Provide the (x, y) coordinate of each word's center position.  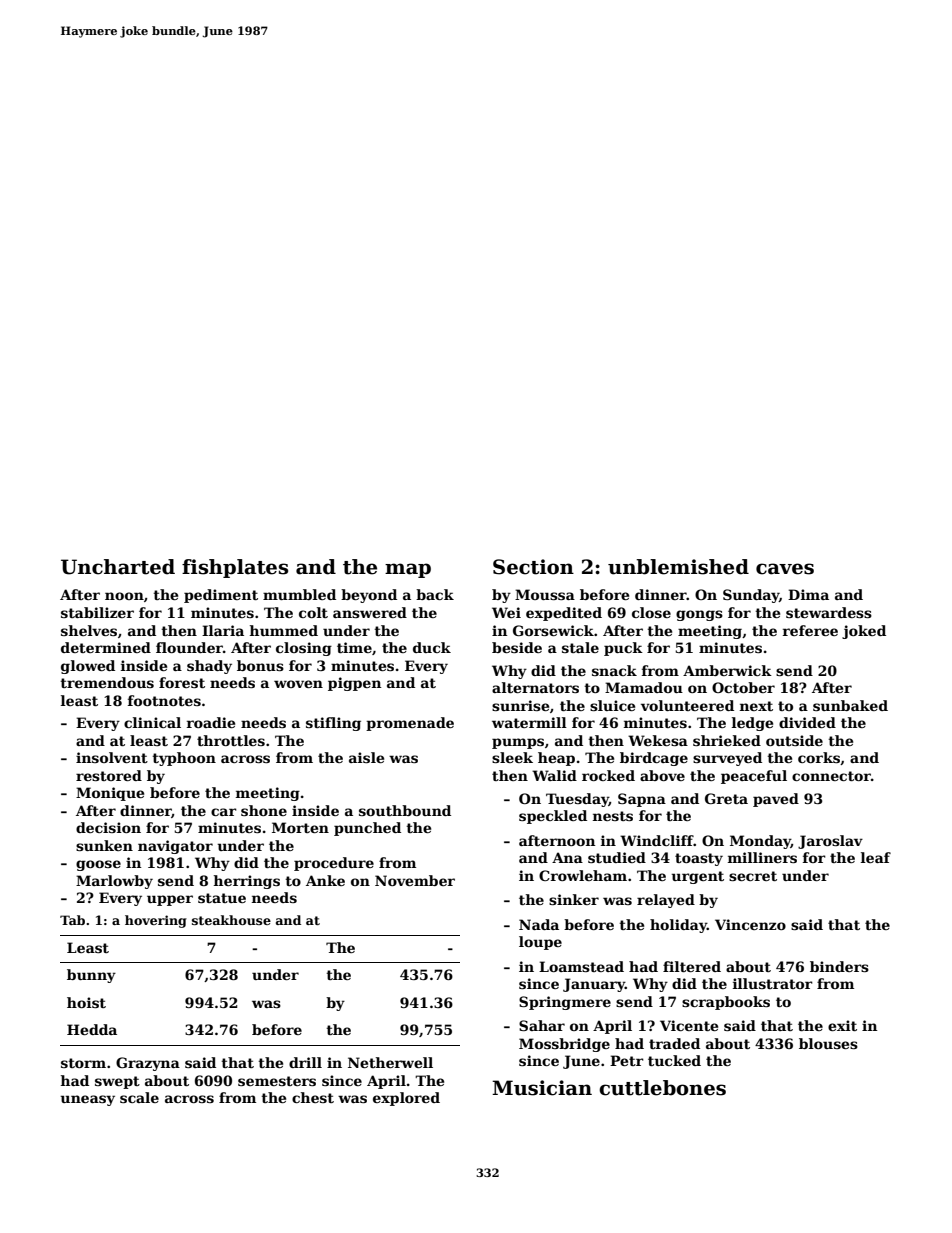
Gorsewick (553, 630)
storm (83, 1063)
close (651, 612)
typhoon (184, 759)
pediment (221, 596)
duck (432, 647)
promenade (410, 724)
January (594, 985)
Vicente (689, 1025)
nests (613, 816)
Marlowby (114, 882)
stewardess (829, 612)
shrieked (727, 740)
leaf (876, 857)
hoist (86, 1002)
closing (304, 649)
